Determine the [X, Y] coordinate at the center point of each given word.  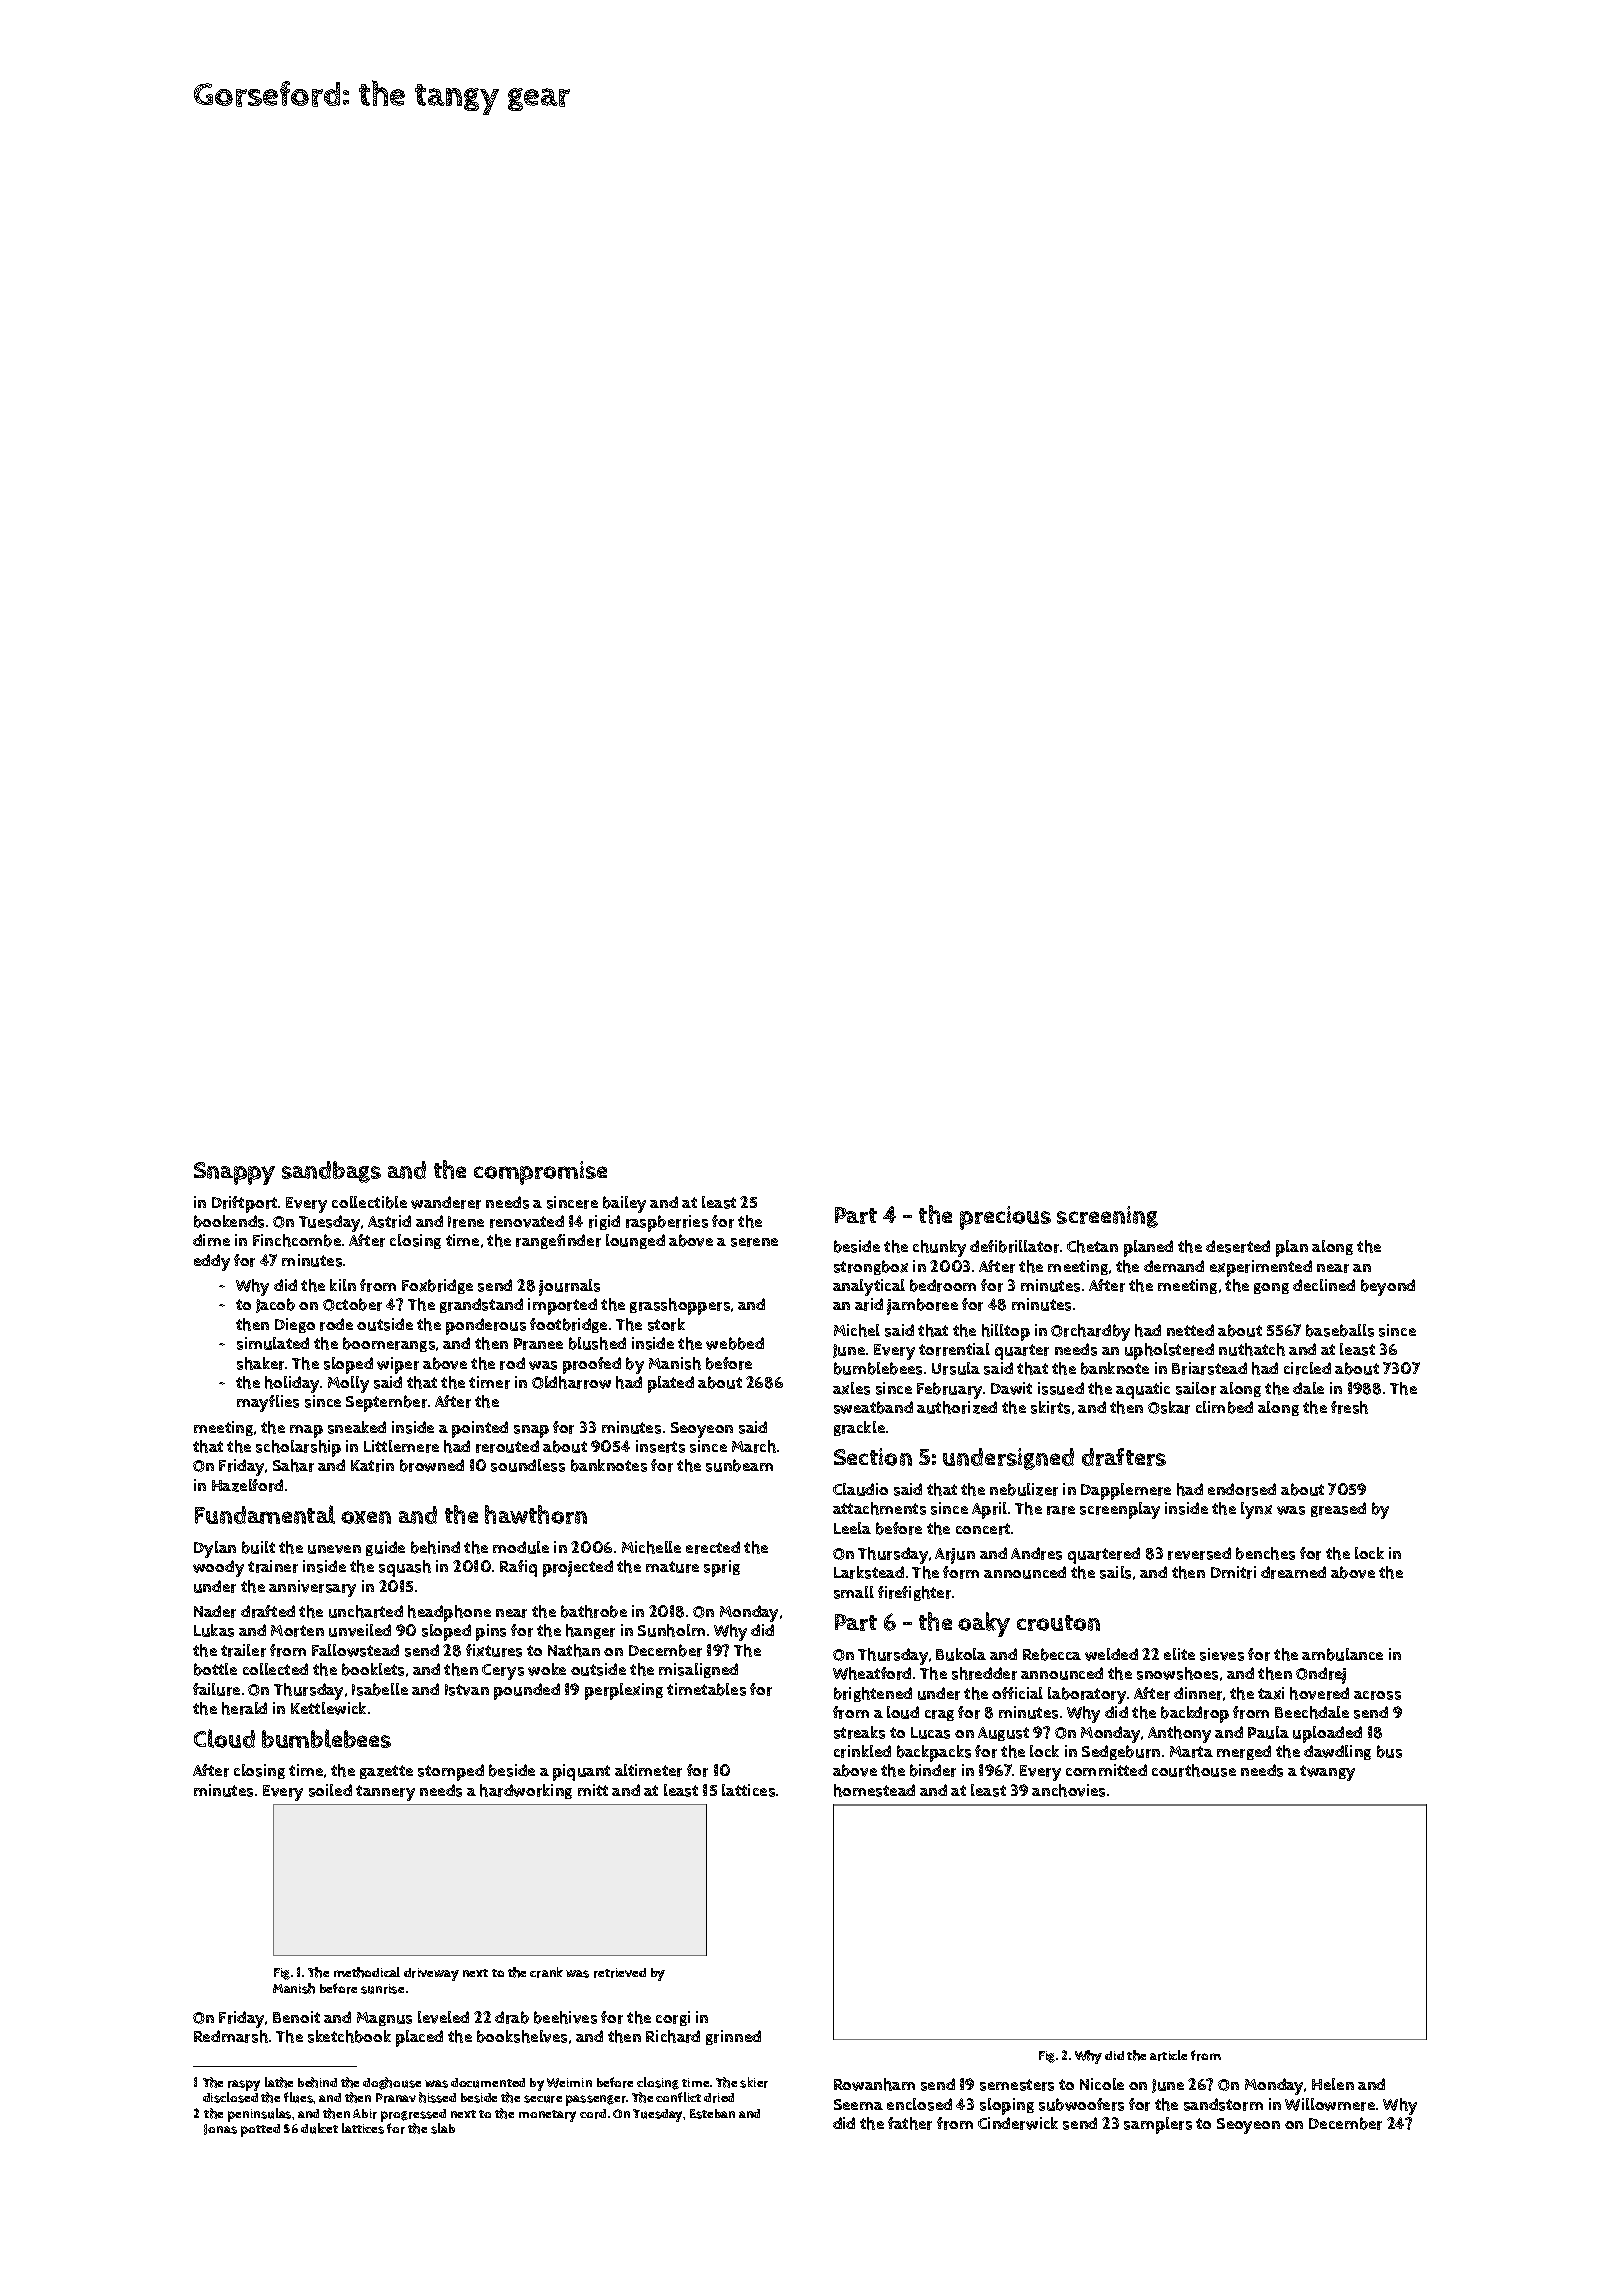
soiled [330, 1790]
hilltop [1006, 1332]
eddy [212, 1262]
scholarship [298, 1448]
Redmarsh [231, 2036]
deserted [1238, 1246]
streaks [859, 1732]
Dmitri [1233, 1572]
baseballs [1340, 1330]
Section [873, 1457]
